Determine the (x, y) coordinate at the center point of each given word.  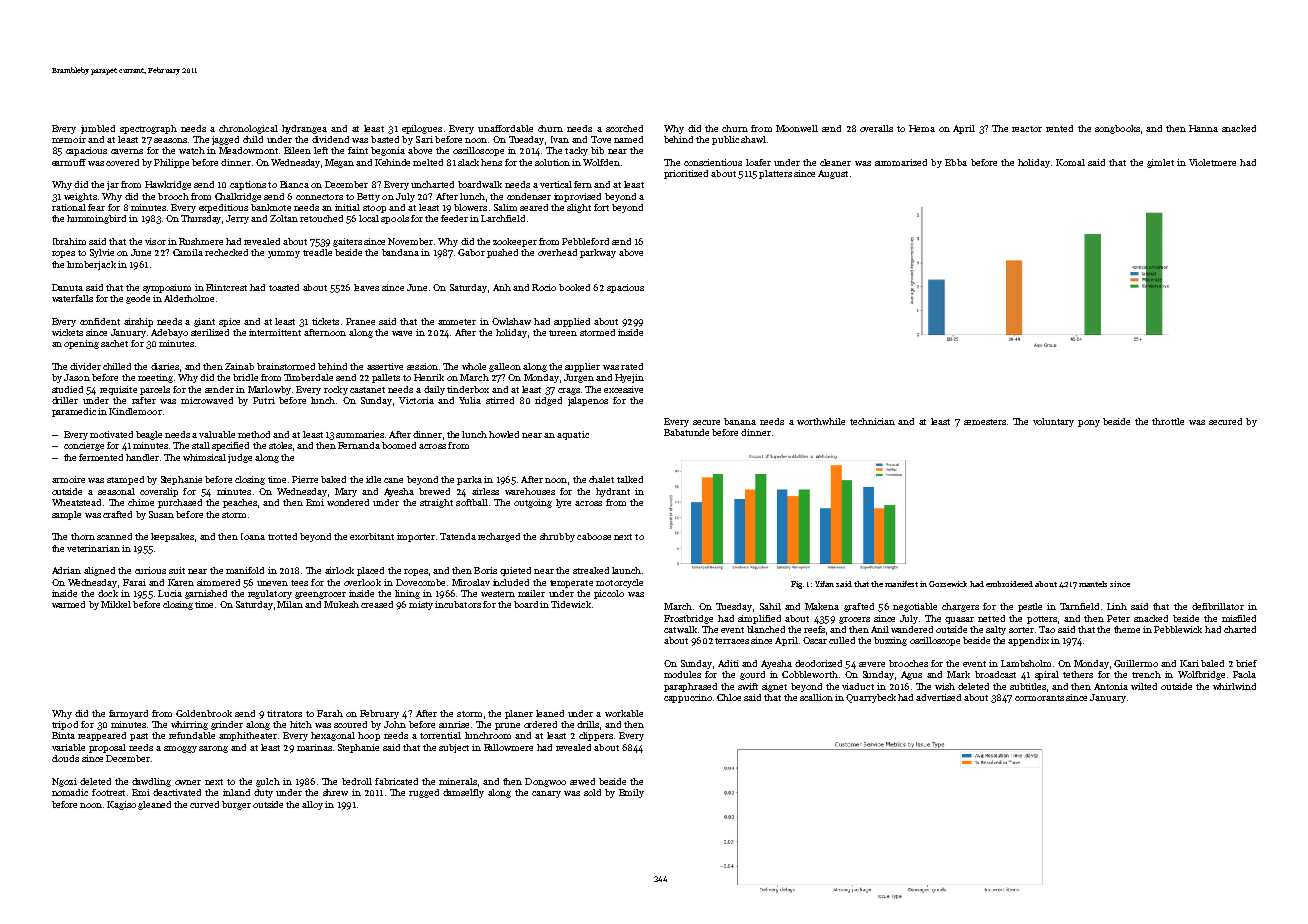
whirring (189, 725)
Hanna (1203, 128)
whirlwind (1234, 686)
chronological (248, 129)
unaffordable (505, 128)
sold (592, 792)
